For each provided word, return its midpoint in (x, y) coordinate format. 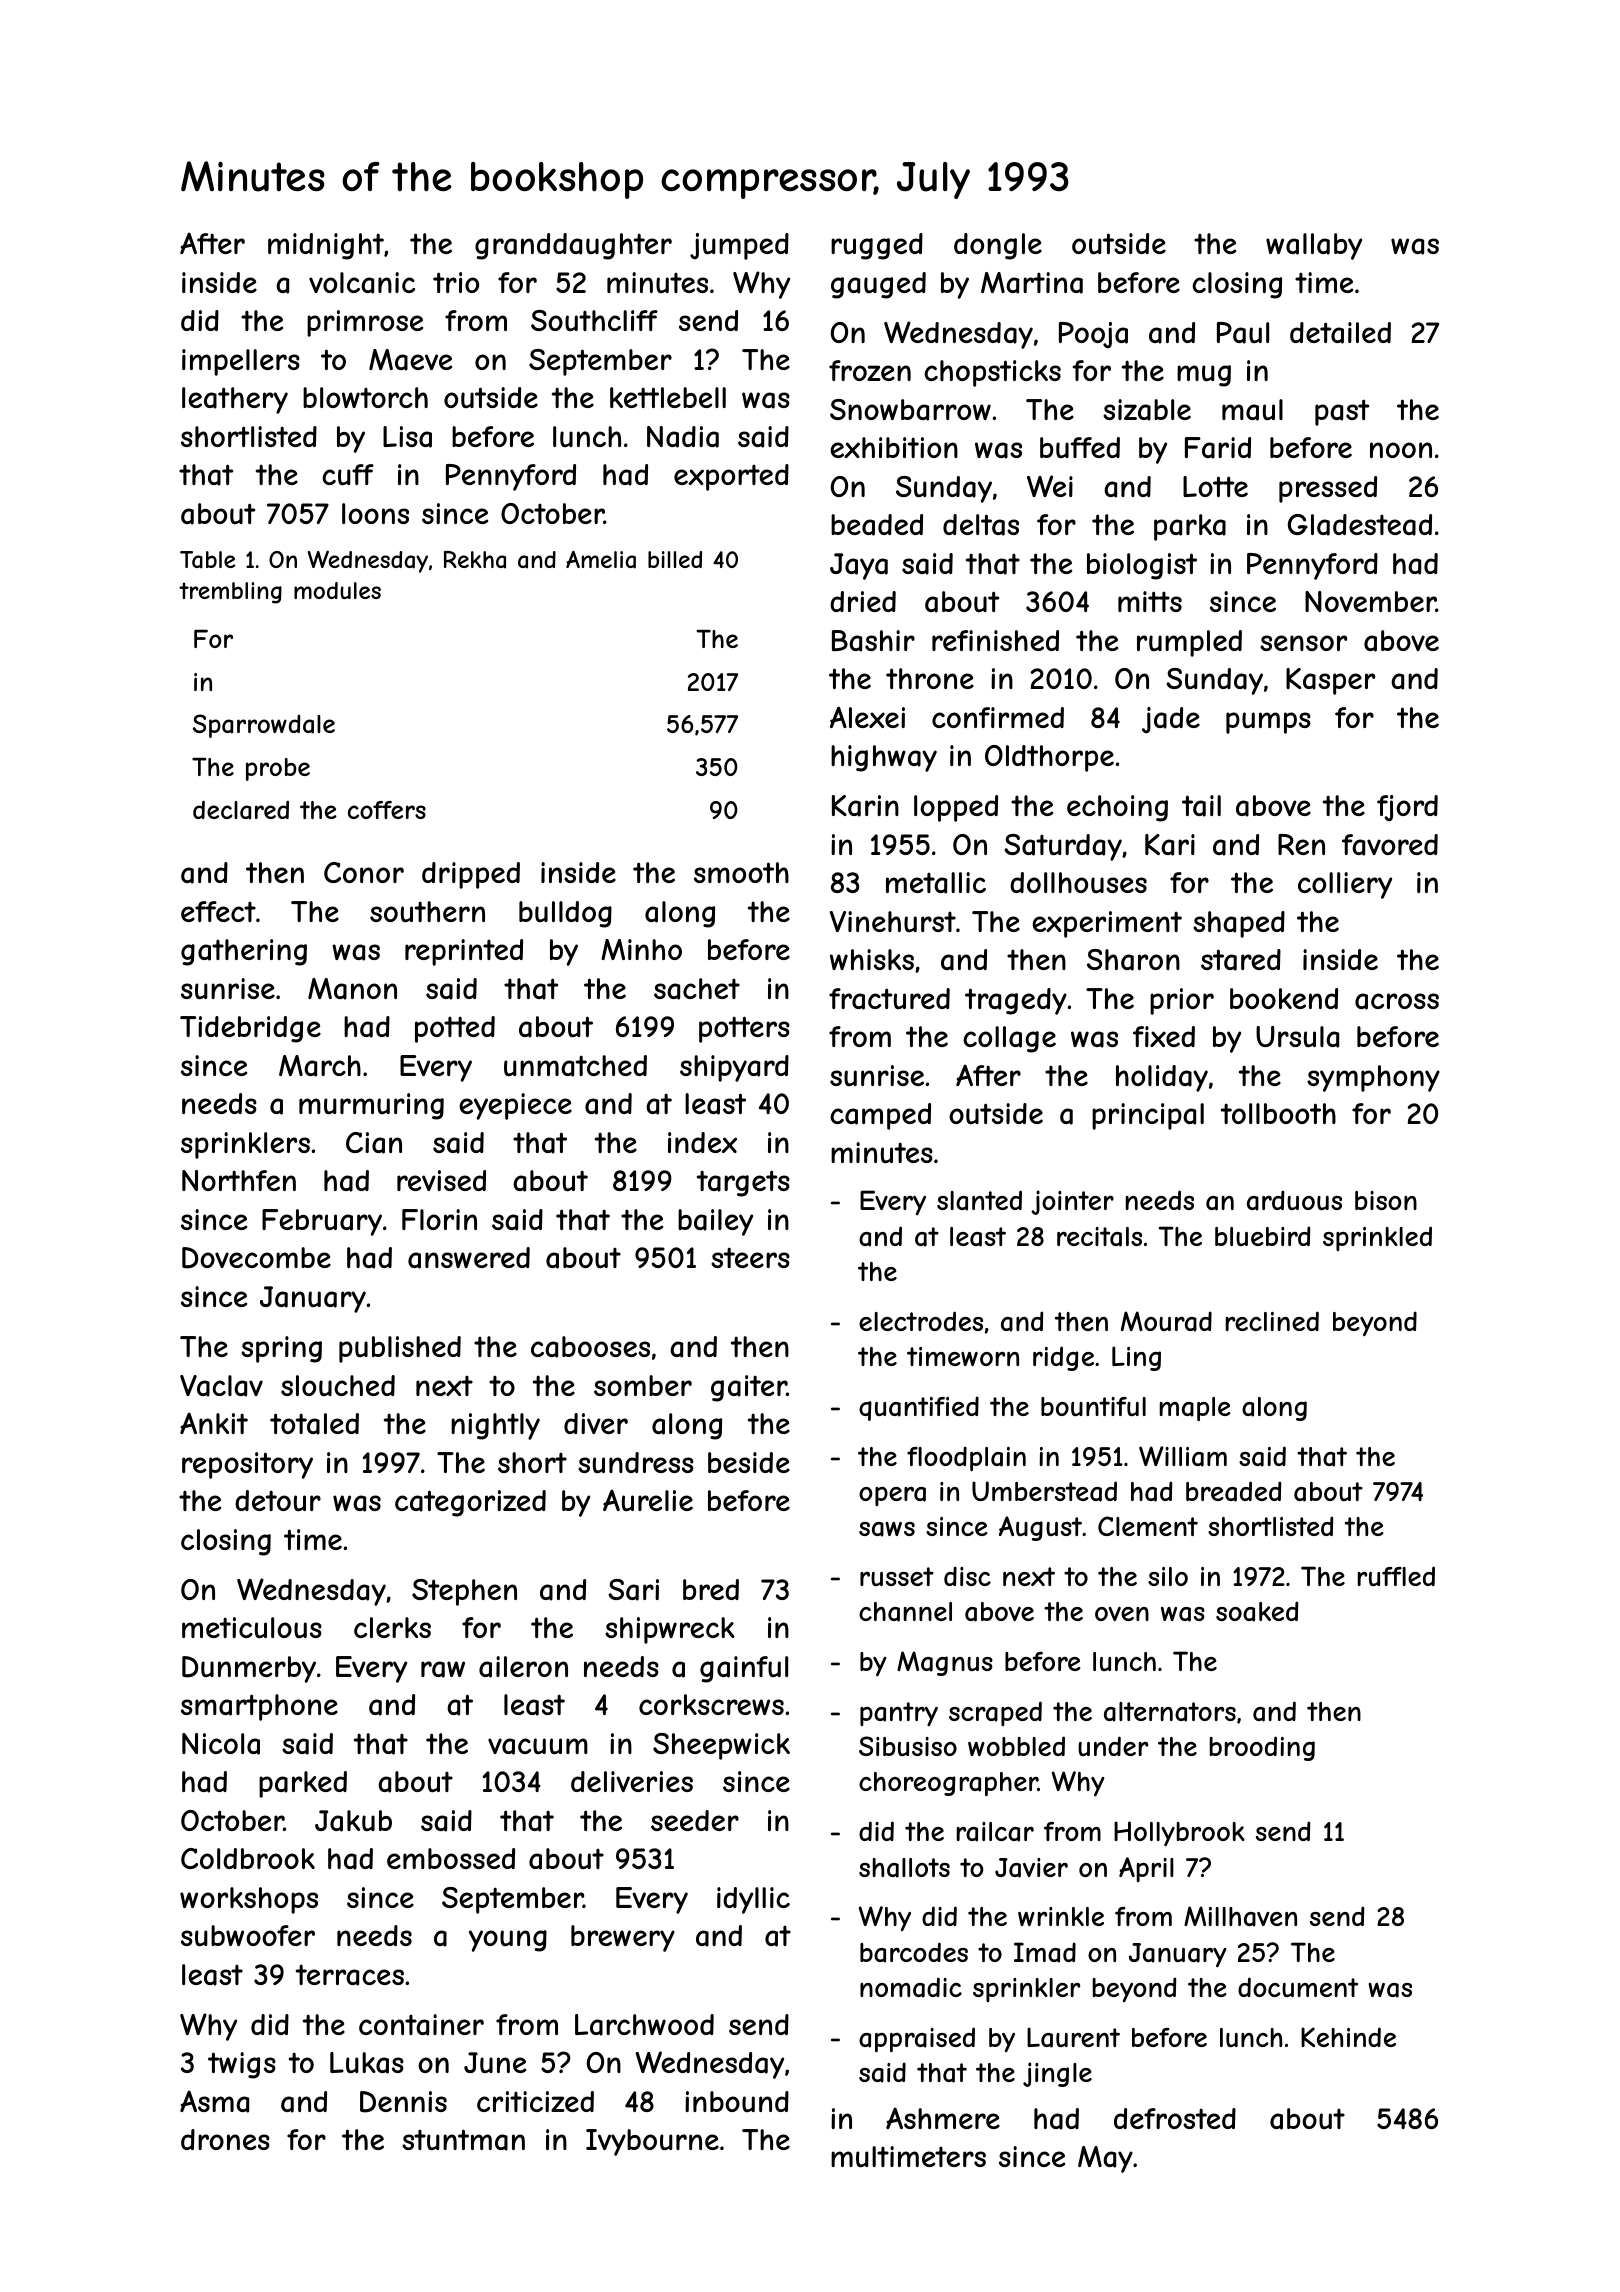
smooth (741, 872)
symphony (1373, 1078)
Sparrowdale (264, 726)
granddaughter (573, 246)
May (1105, 2159)
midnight (326, 246)
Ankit (214, 1423)
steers (750, 1257)
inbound (737, 2101)
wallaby (1314, 246)
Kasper (1330, 681)
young (508, 1941)
